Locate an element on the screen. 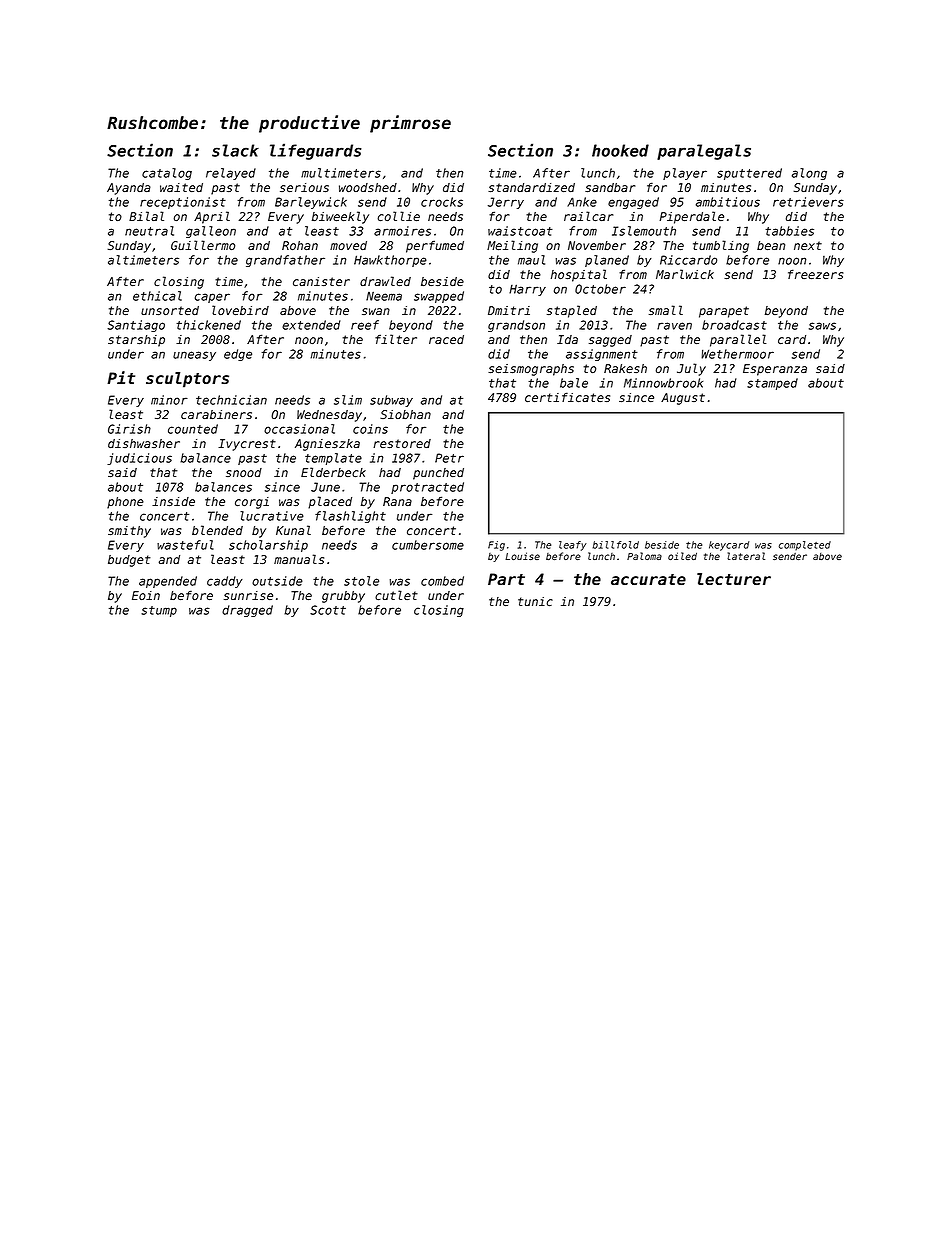  bean is located at coordinates (771, 245).
